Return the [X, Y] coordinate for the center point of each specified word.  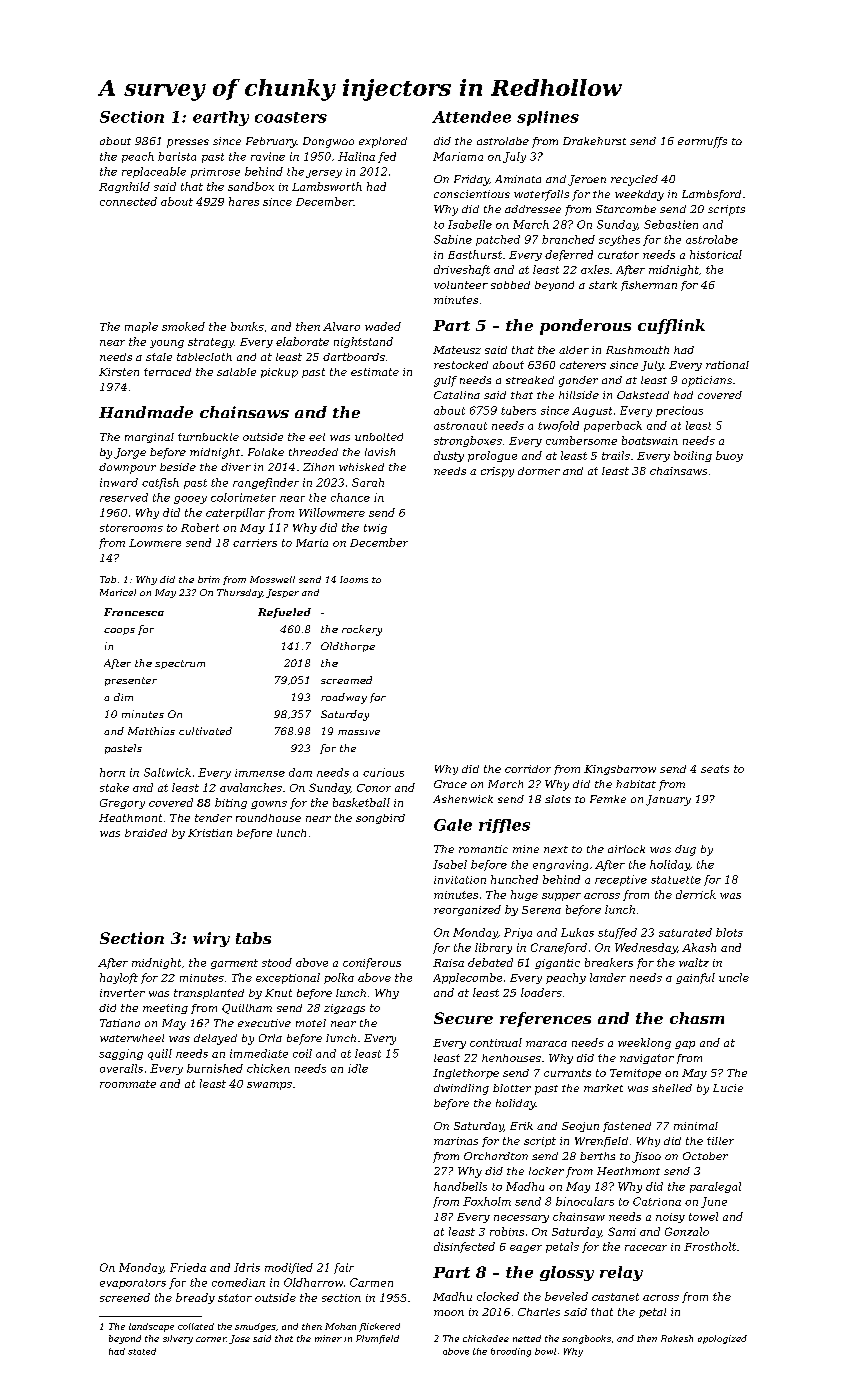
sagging [121, 1054]
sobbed [510, 285]
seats [715, 769]
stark [603, 285]
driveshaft [462, 270]
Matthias [151, 731]
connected [128, 201]
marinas [456, 1141]
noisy [670, 1218]
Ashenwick [463, 799]
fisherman [649, 286]
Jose [239, 1339]
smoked [183, 326]
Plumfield [377, 1339]
